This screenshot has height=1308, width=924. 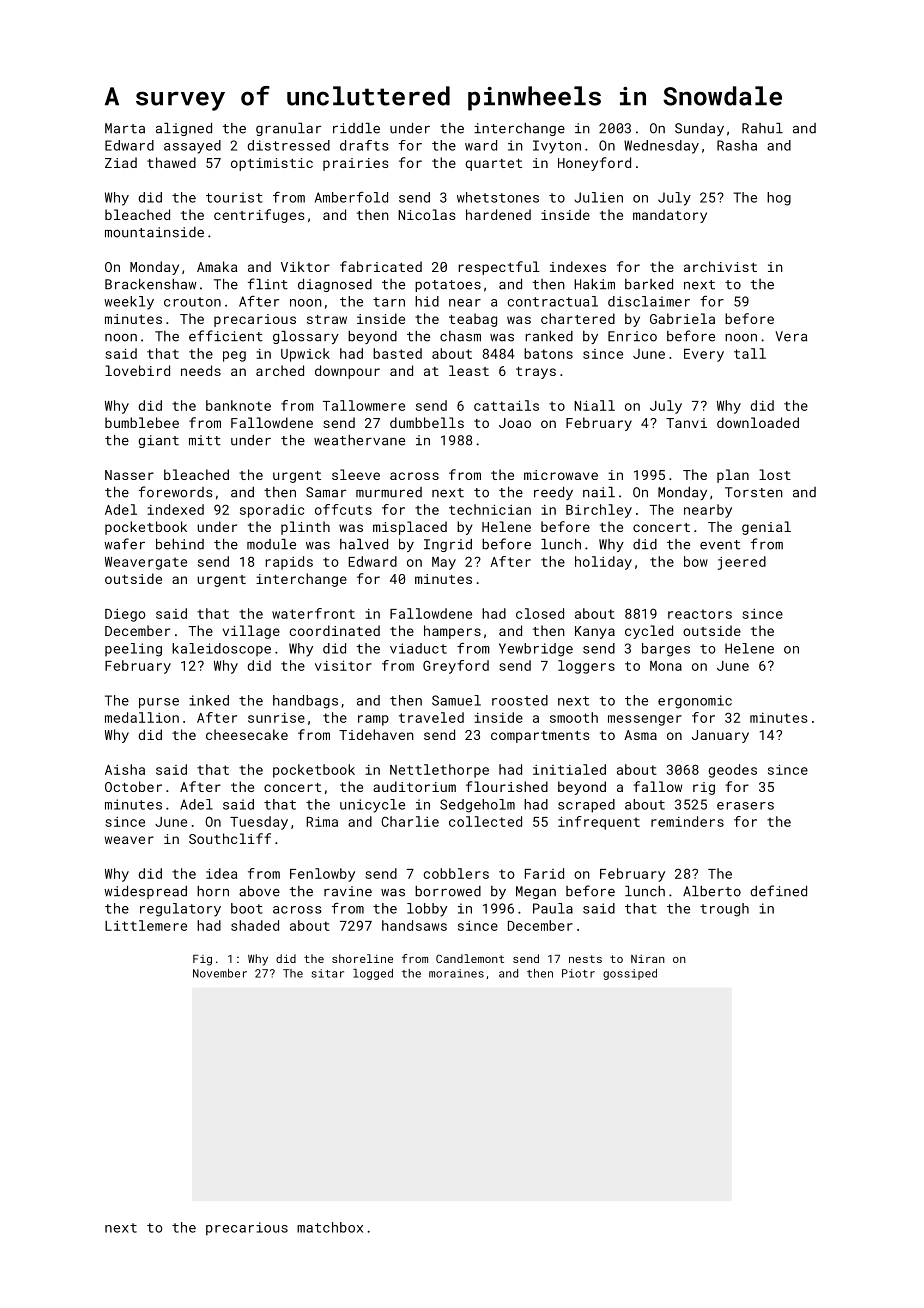 What do you see at coordinates (695, 702) in the screenshot?
I see `ergonomic` at bounding box center [695, 702].
